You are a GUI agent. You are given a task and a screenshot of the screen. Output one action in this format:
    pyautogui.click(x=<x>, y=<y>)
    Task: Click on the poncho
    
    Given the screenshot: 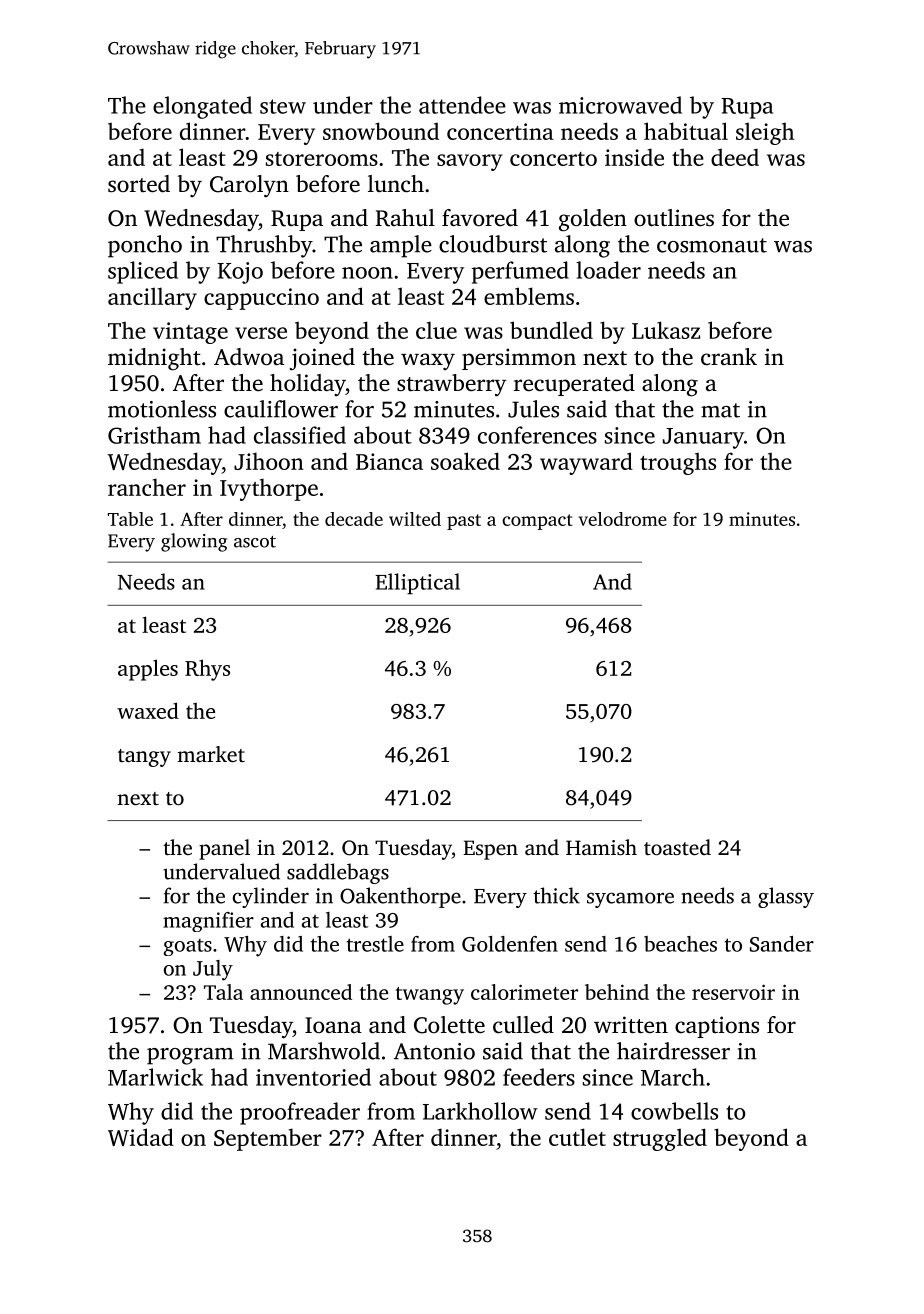 What is the action you would take?
    pyautogui.click(x=145, y=246)
